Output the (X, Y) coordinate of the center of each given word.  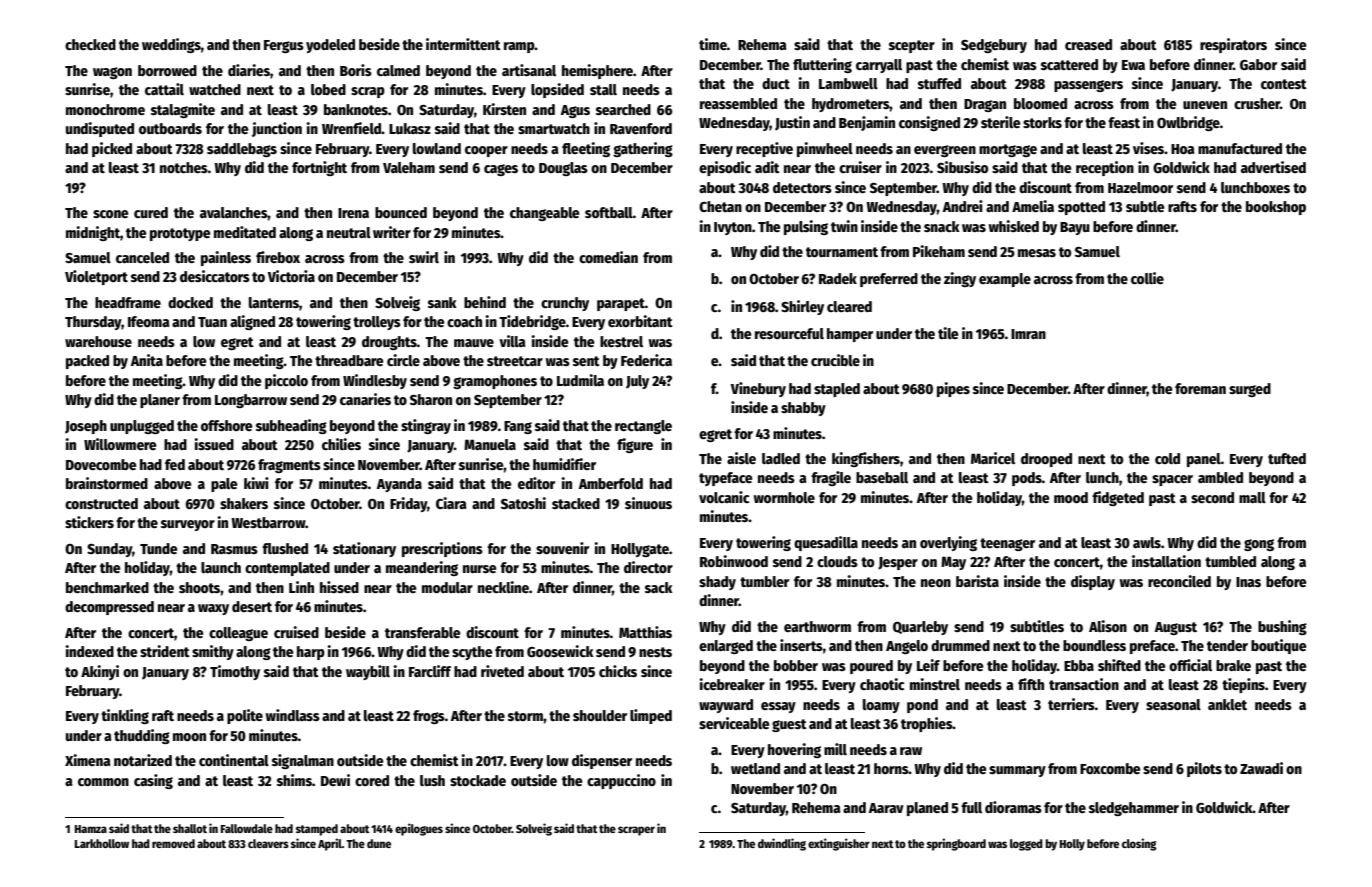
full (971, 807)
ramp (519, 47)
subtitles (1037, 626)
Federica (646, 360)
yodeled (330, 46)
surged (1250, 390)
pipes (953, 389)
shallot (190, 828)
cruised (296, 632)
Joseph (86, 427)
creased (1088, 44)
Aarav (886, 808)
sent (586, 361)
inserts (801, 645)
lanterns (274, 302)
